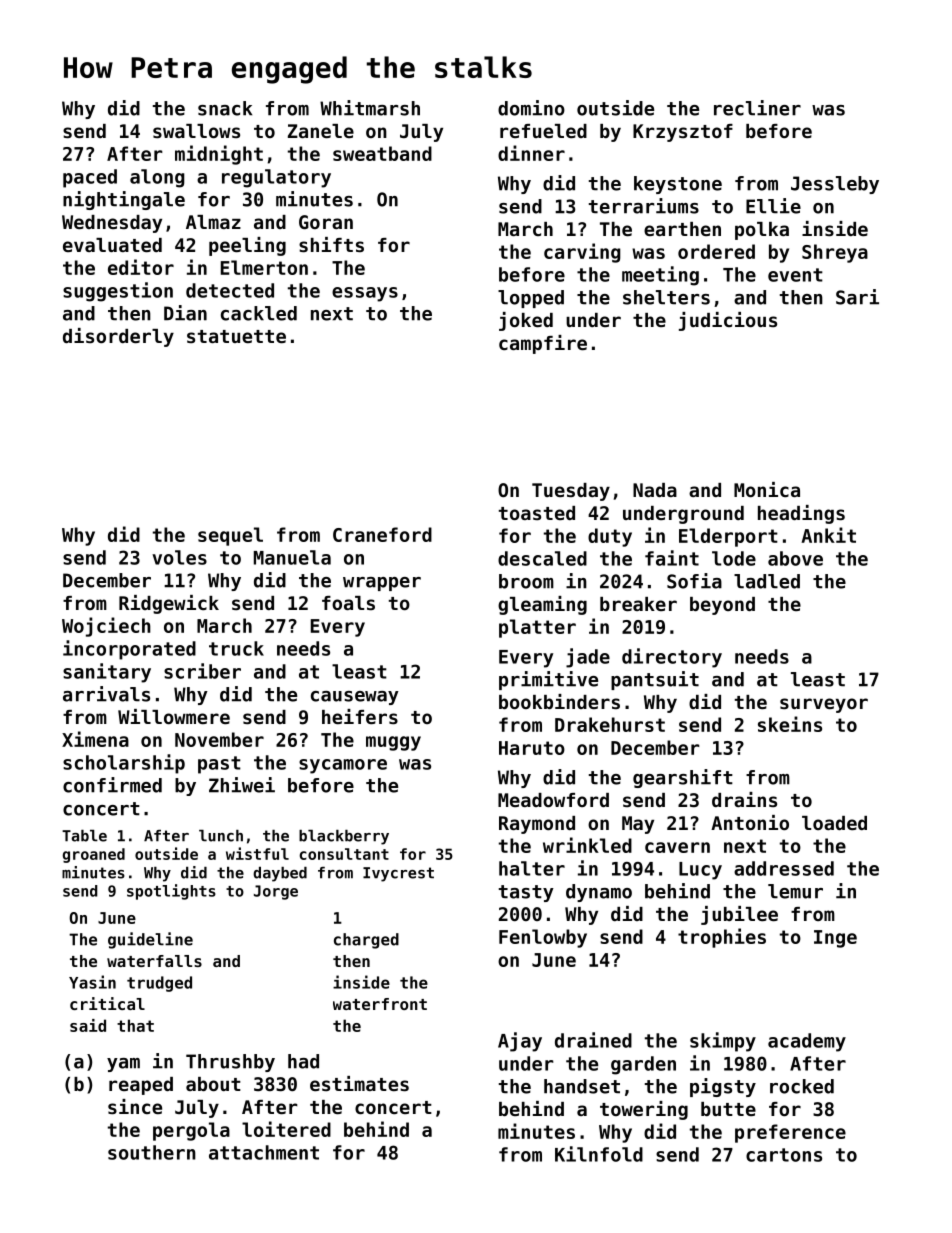 Image resolution: width=952 pixels, height=1233 pixels. Describe the element at coordinates (531, 108) in the page. I see `domino` at that location.
